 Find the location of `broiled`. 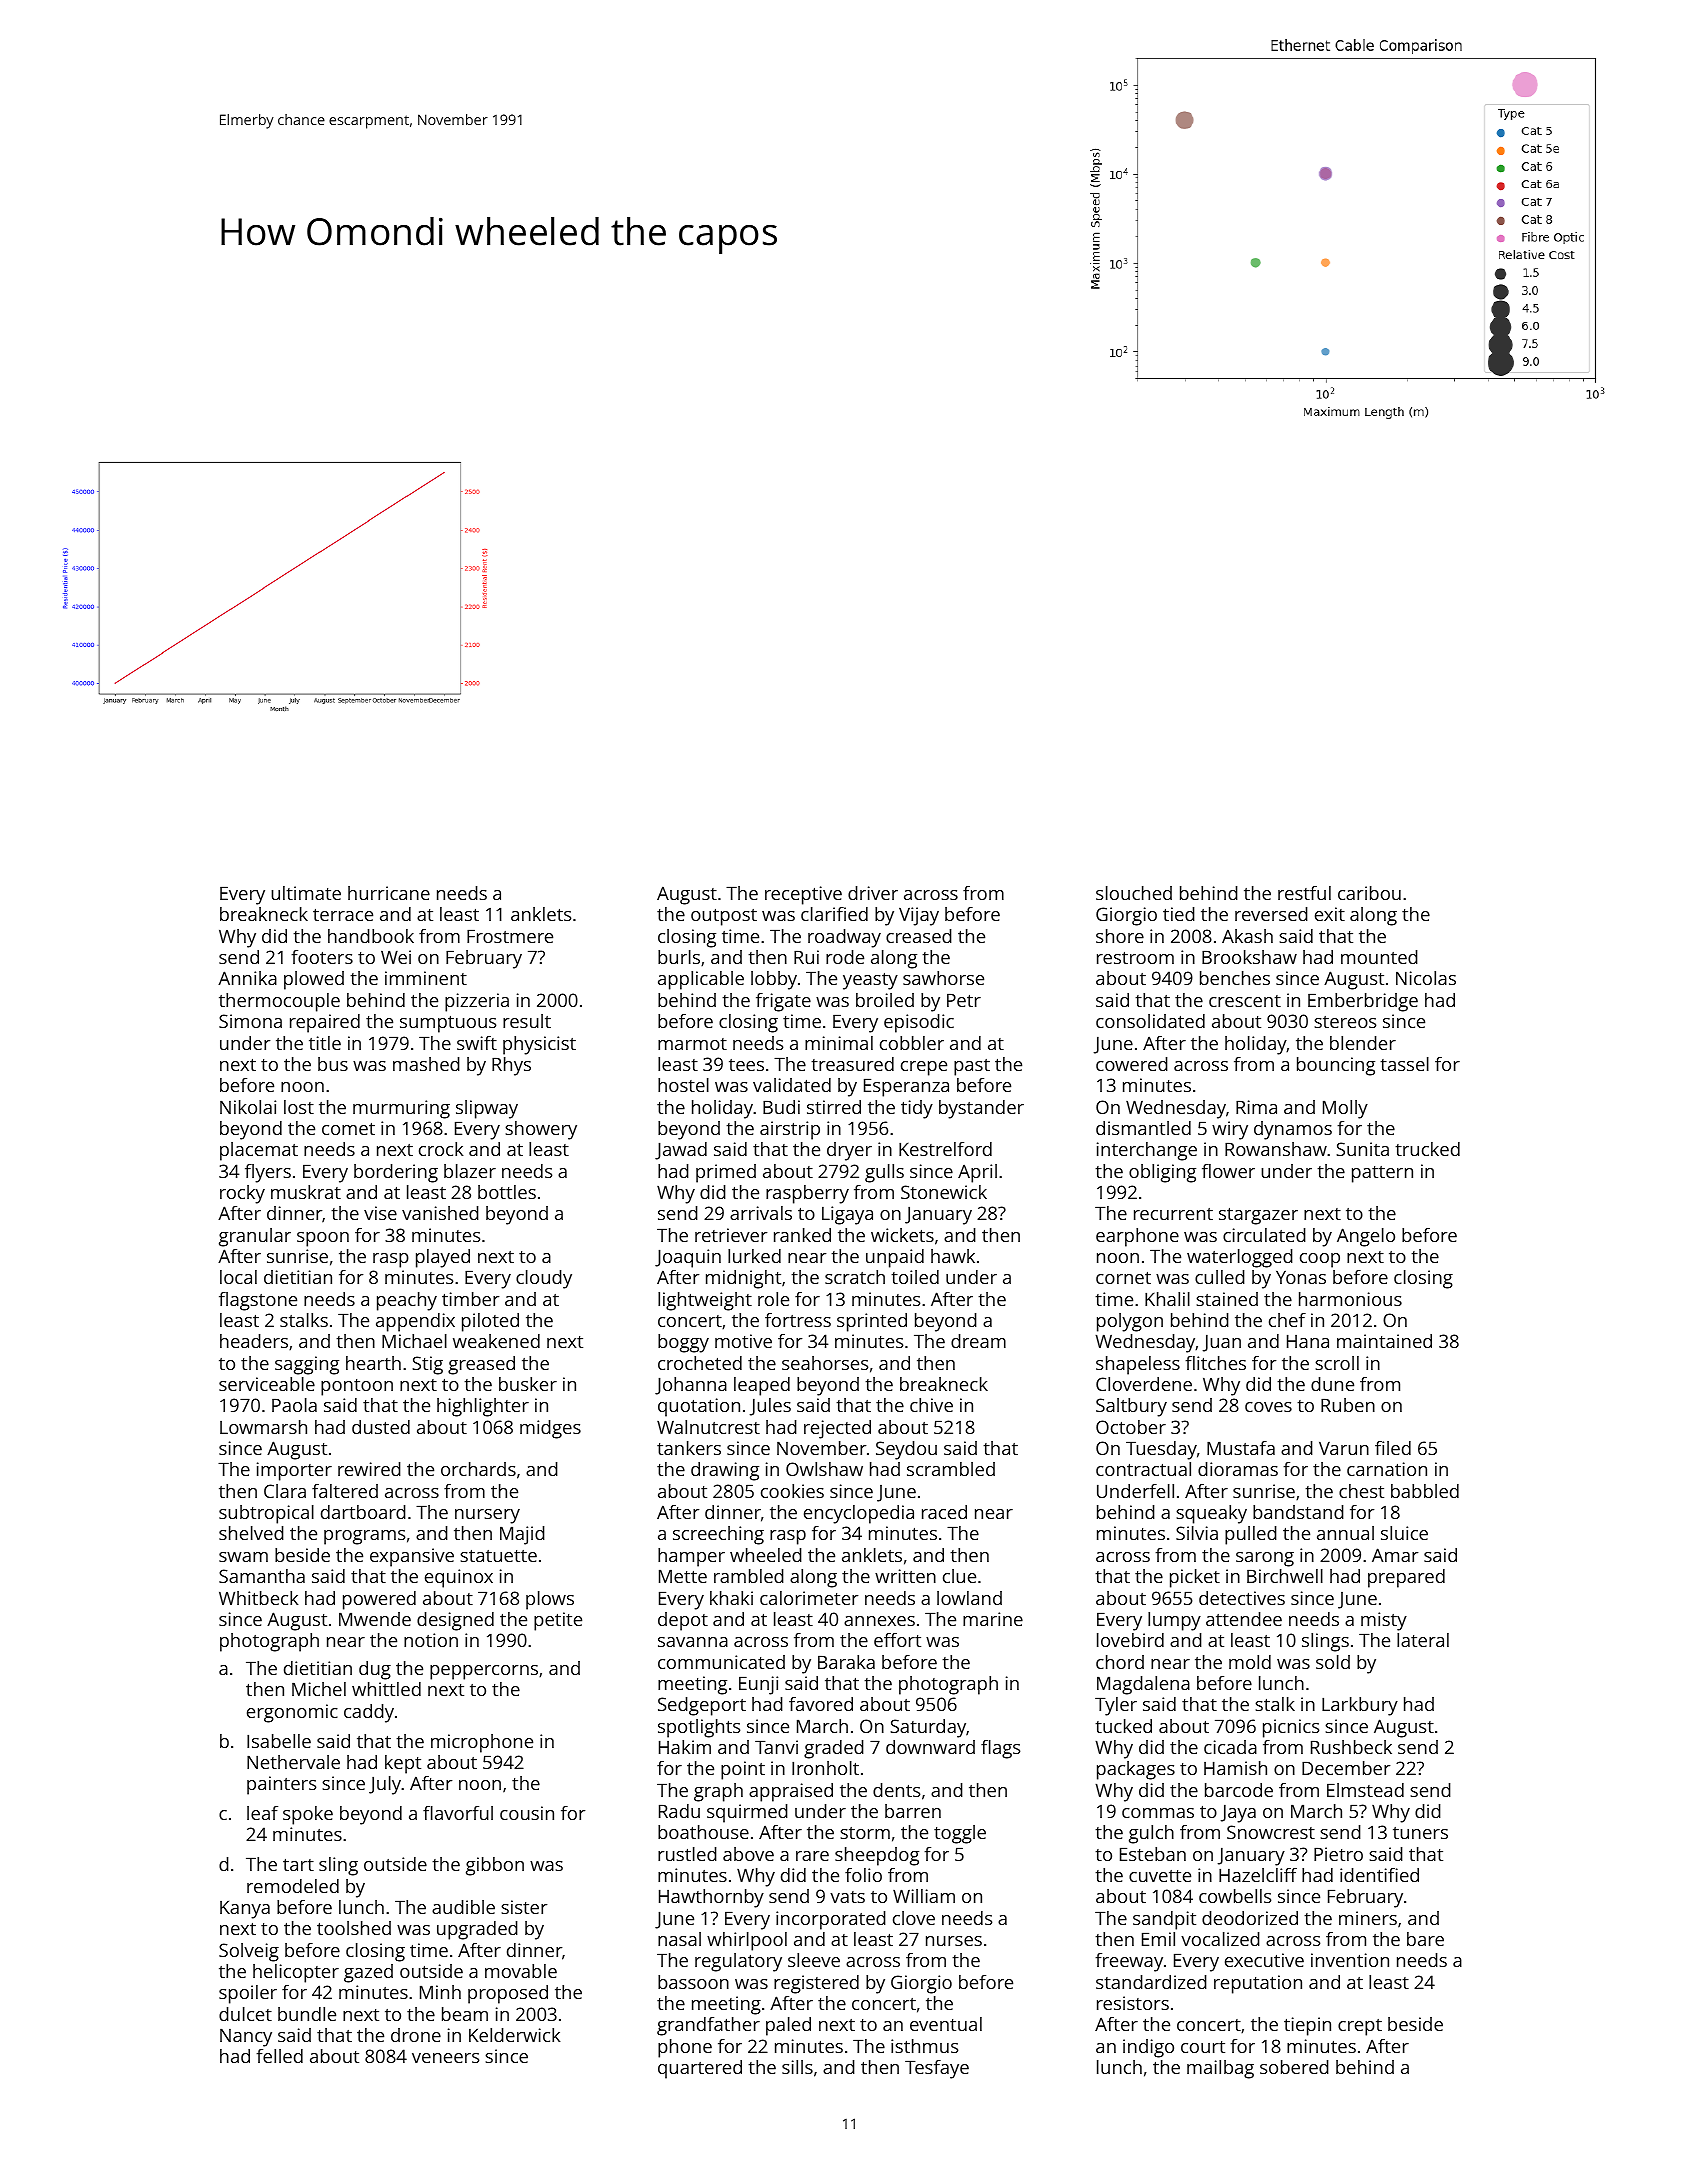

broiled is located at coordinates (885, 1000).
